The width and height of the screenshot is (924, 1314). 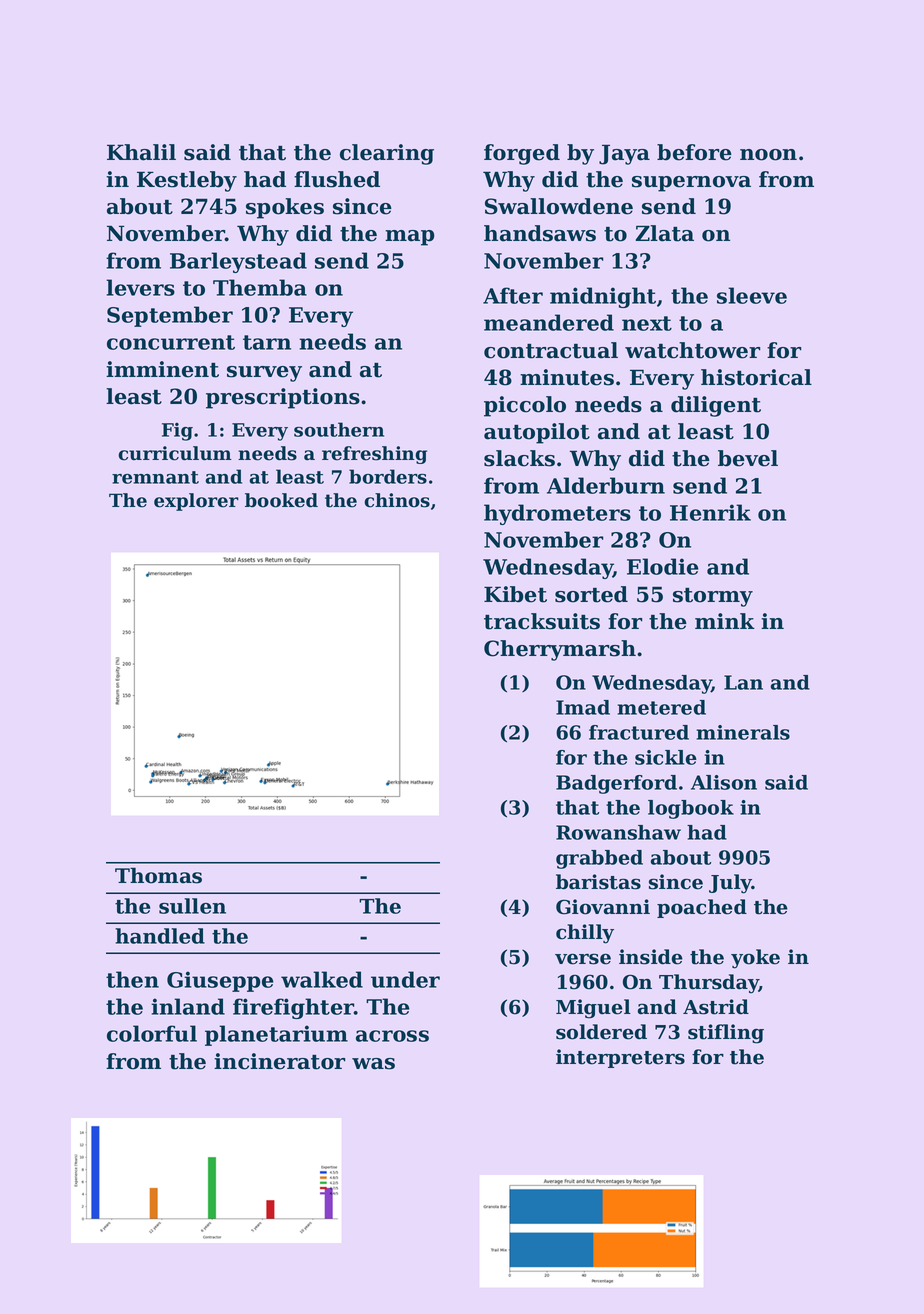 I want to click on autopilot, so click(x=537, y=433).
